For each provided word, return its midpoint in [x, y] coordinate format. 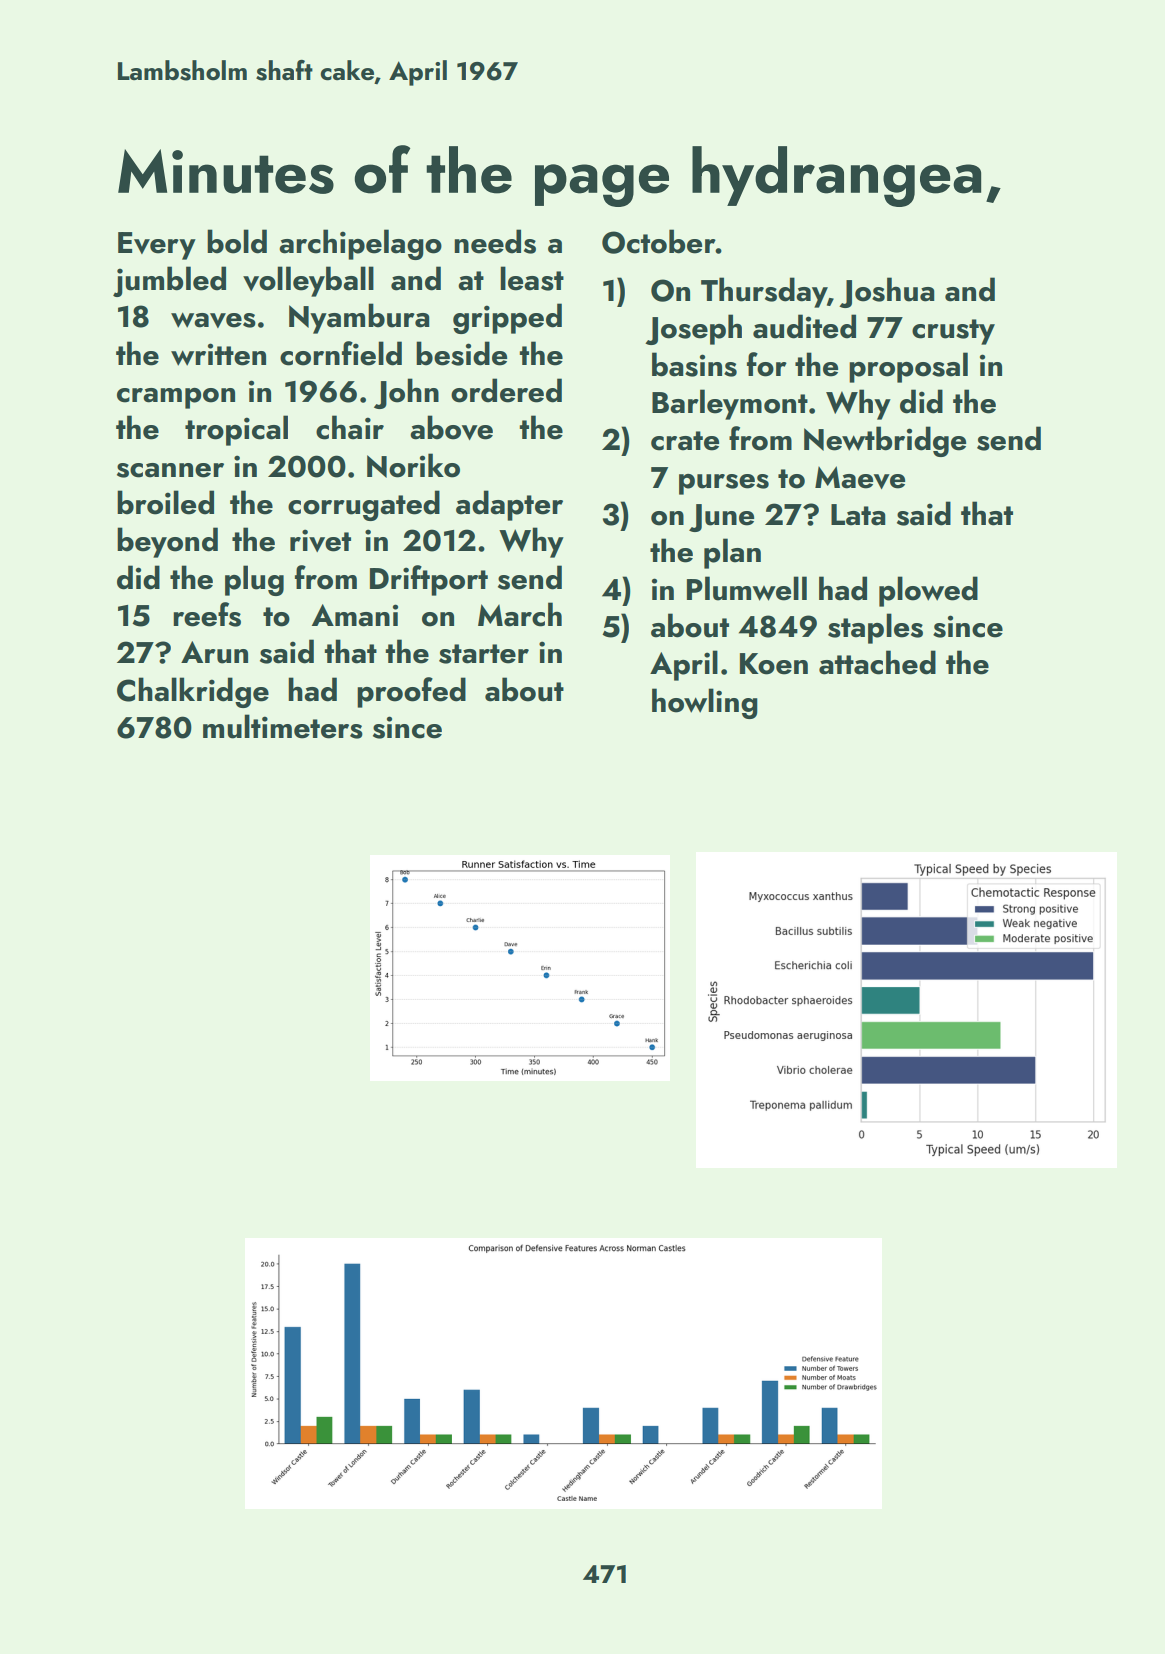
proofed [411, 692]
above [451, 427]
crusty [953, 332]
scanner [170, 470]
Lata [858, 515]
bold [237, 241]
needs [495, 241]
